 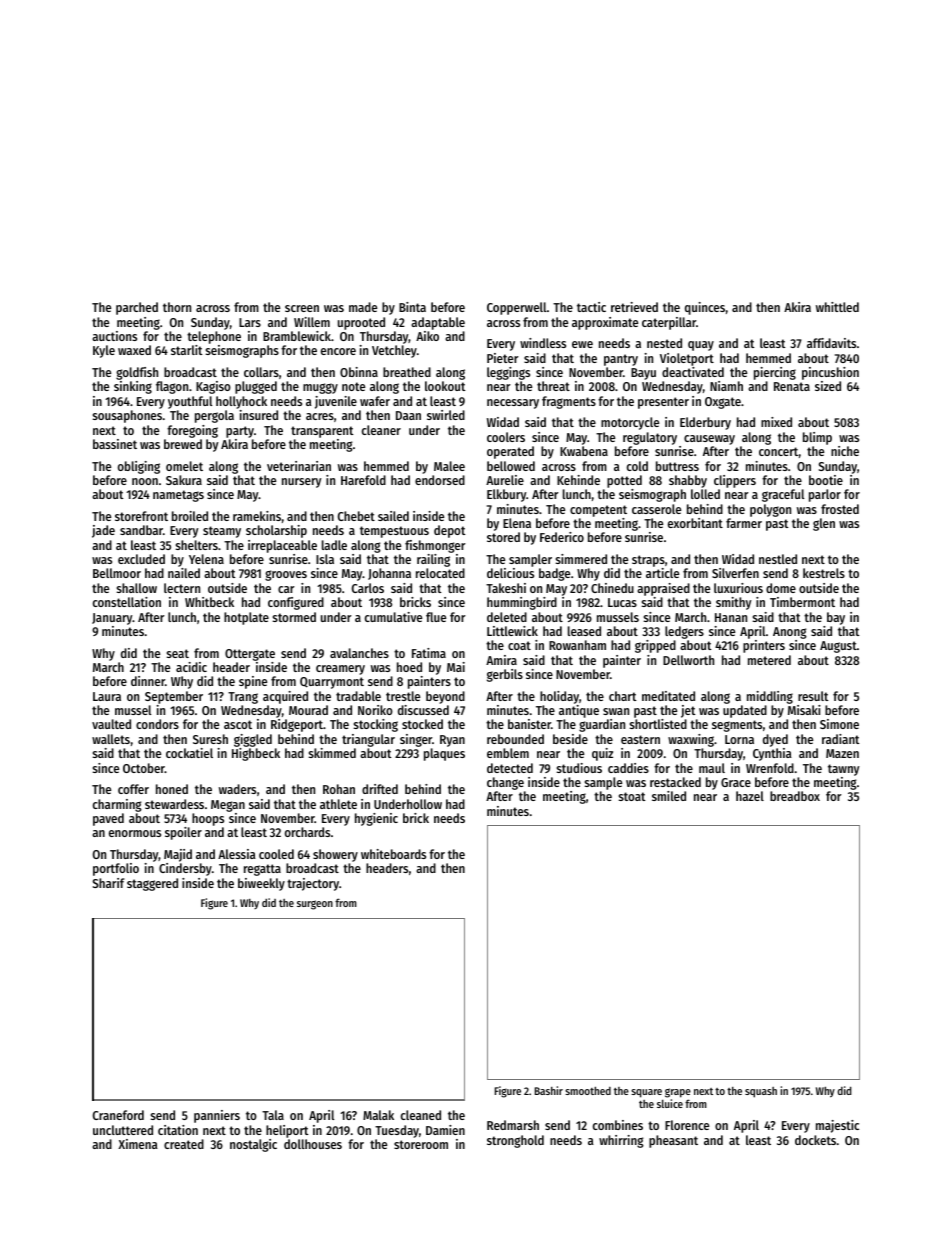 What do you see at coordinates (838, 647) in the screenshot?
I see `August` at bounding box center [838, 647].
